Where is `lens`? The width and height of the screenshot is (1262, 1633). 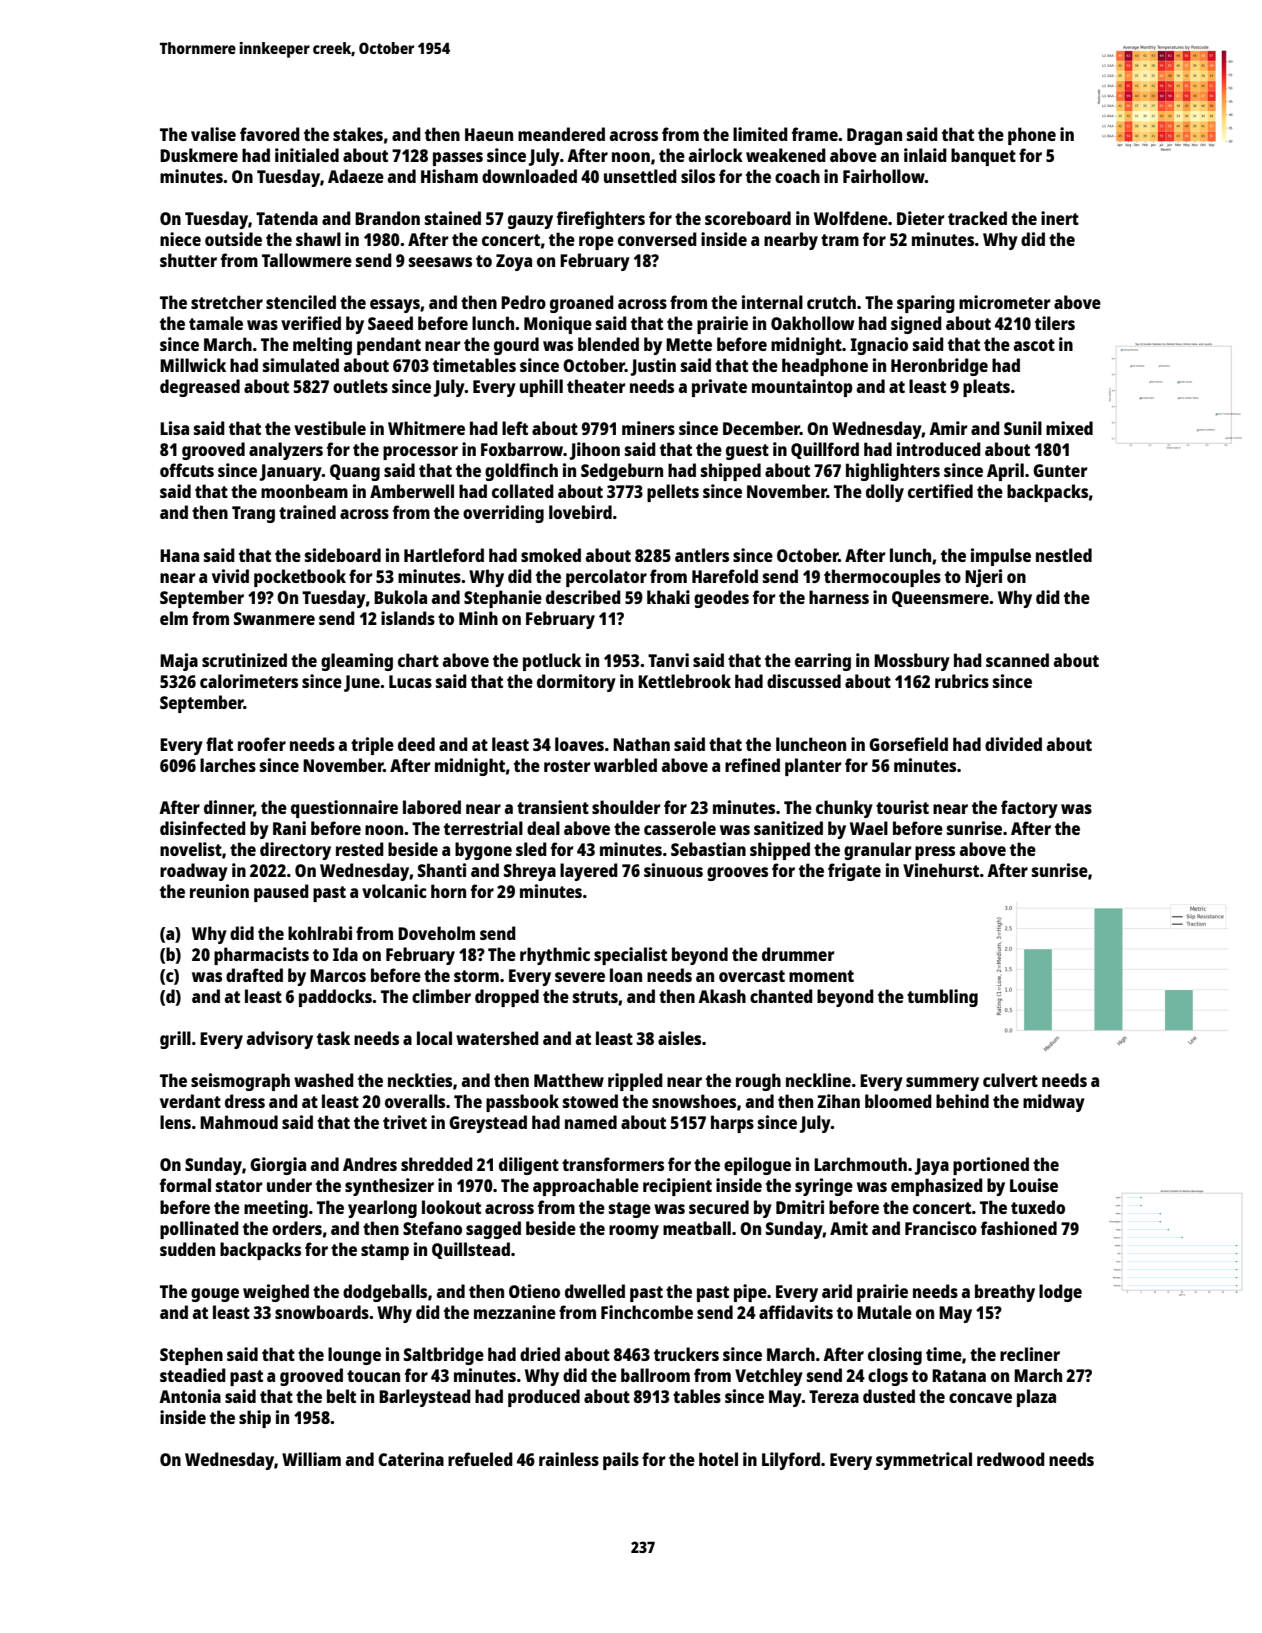 lens is located at coordinates (175, 1122).
